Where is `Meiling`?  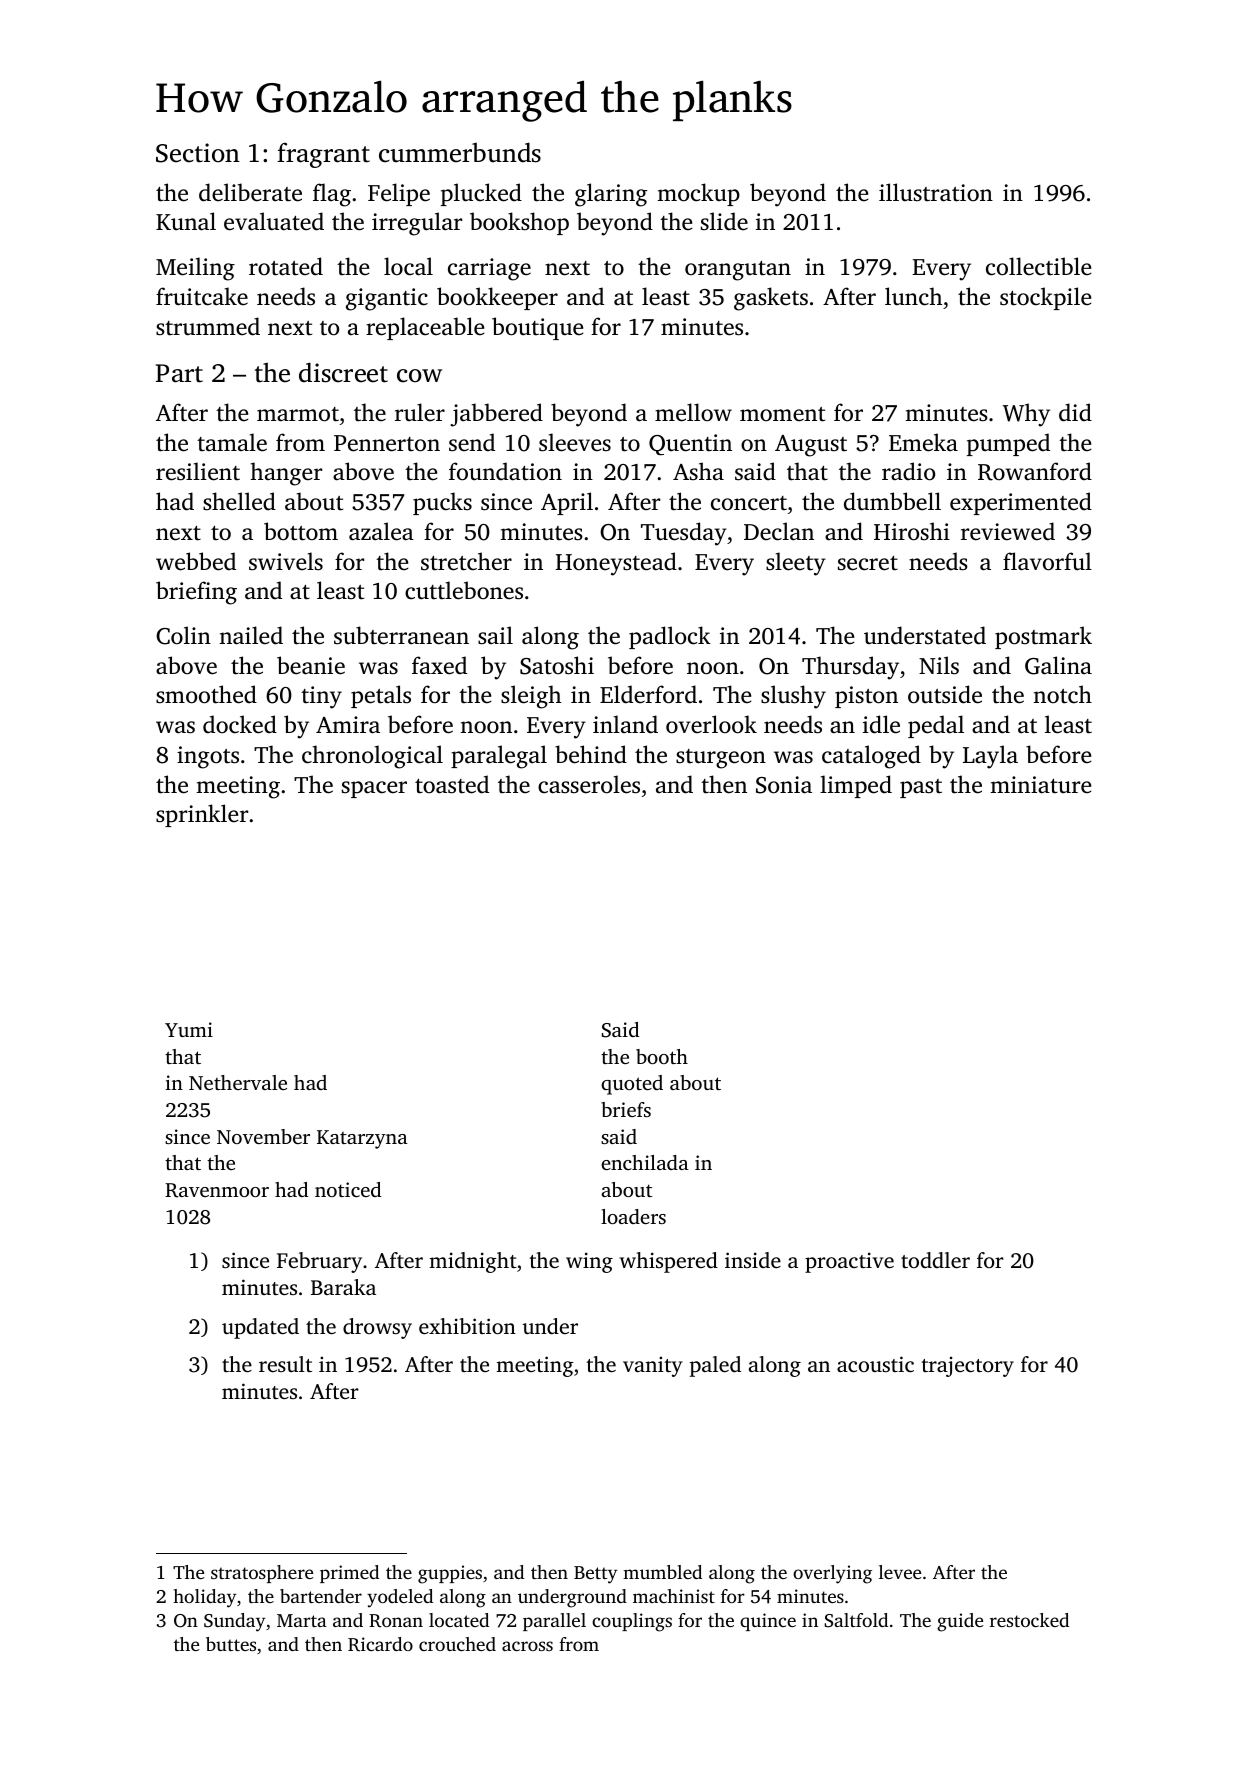 Meiling is located at coordinates (195, 269).
